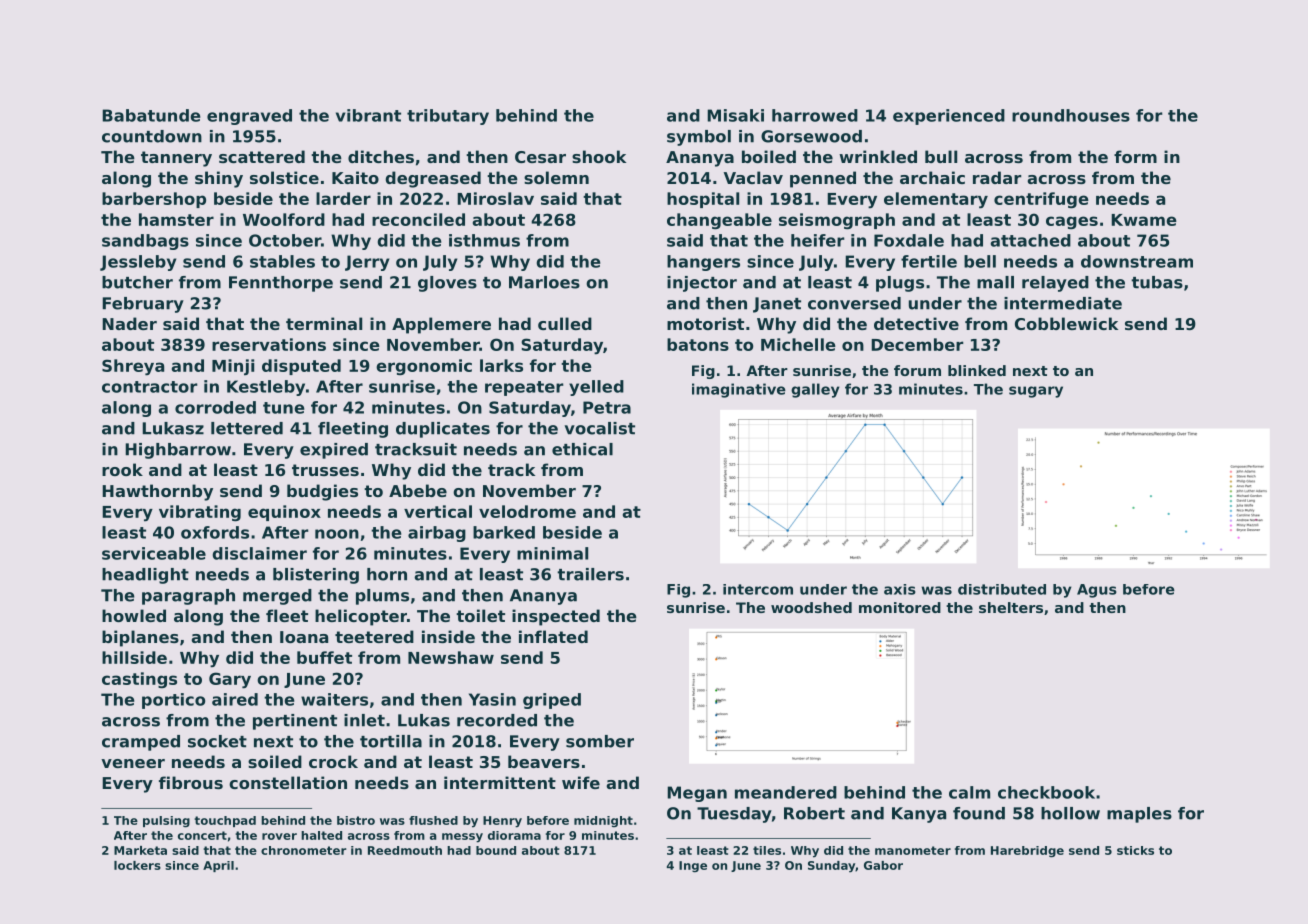 The image size is (1308, 924). Describe the element at coordinates (693, 867) in the screenshot. I see `Inge` at that location.
